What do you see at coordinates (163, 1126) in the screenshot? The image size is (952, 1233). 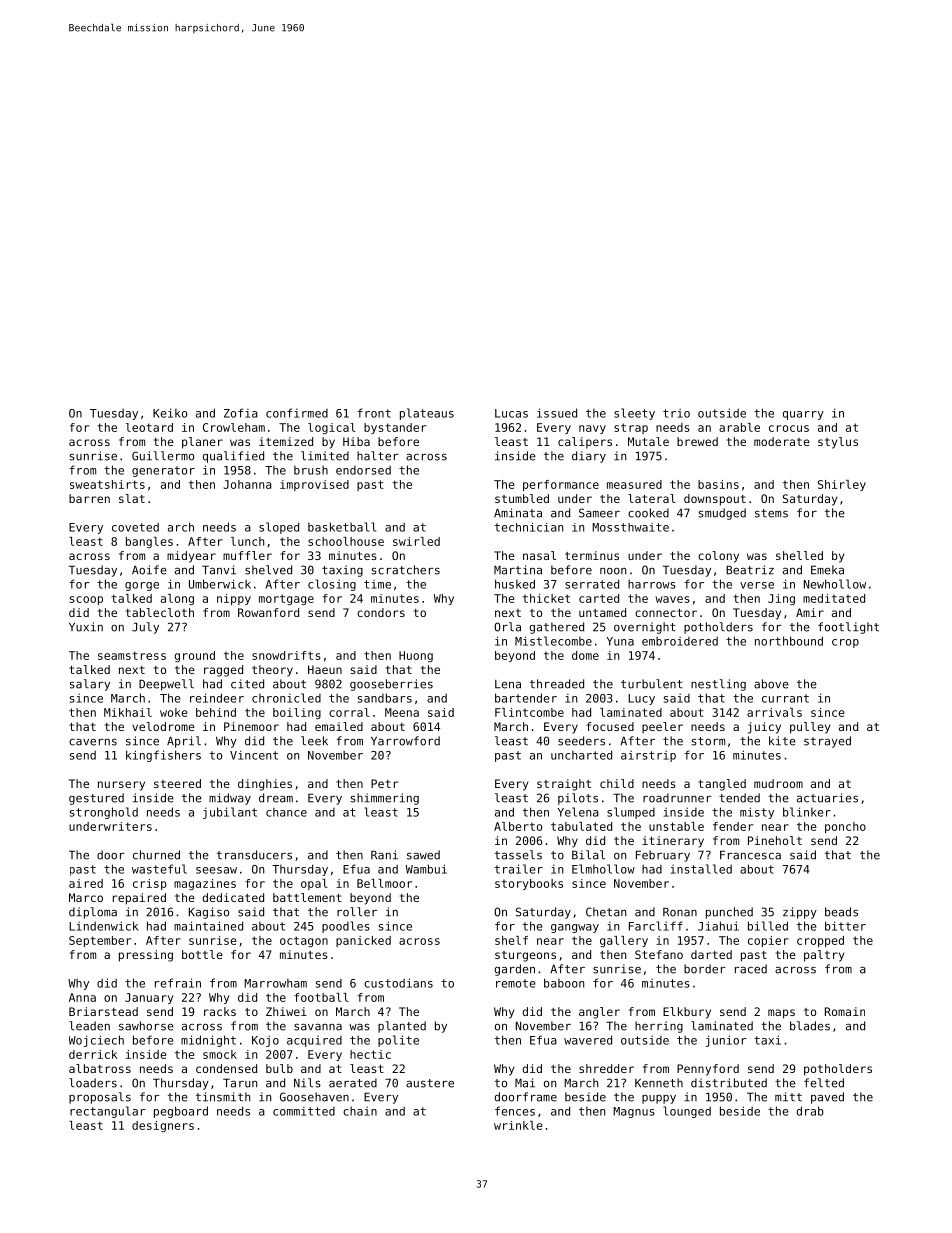 I see `designers` at bounding box center [163, 1126].
